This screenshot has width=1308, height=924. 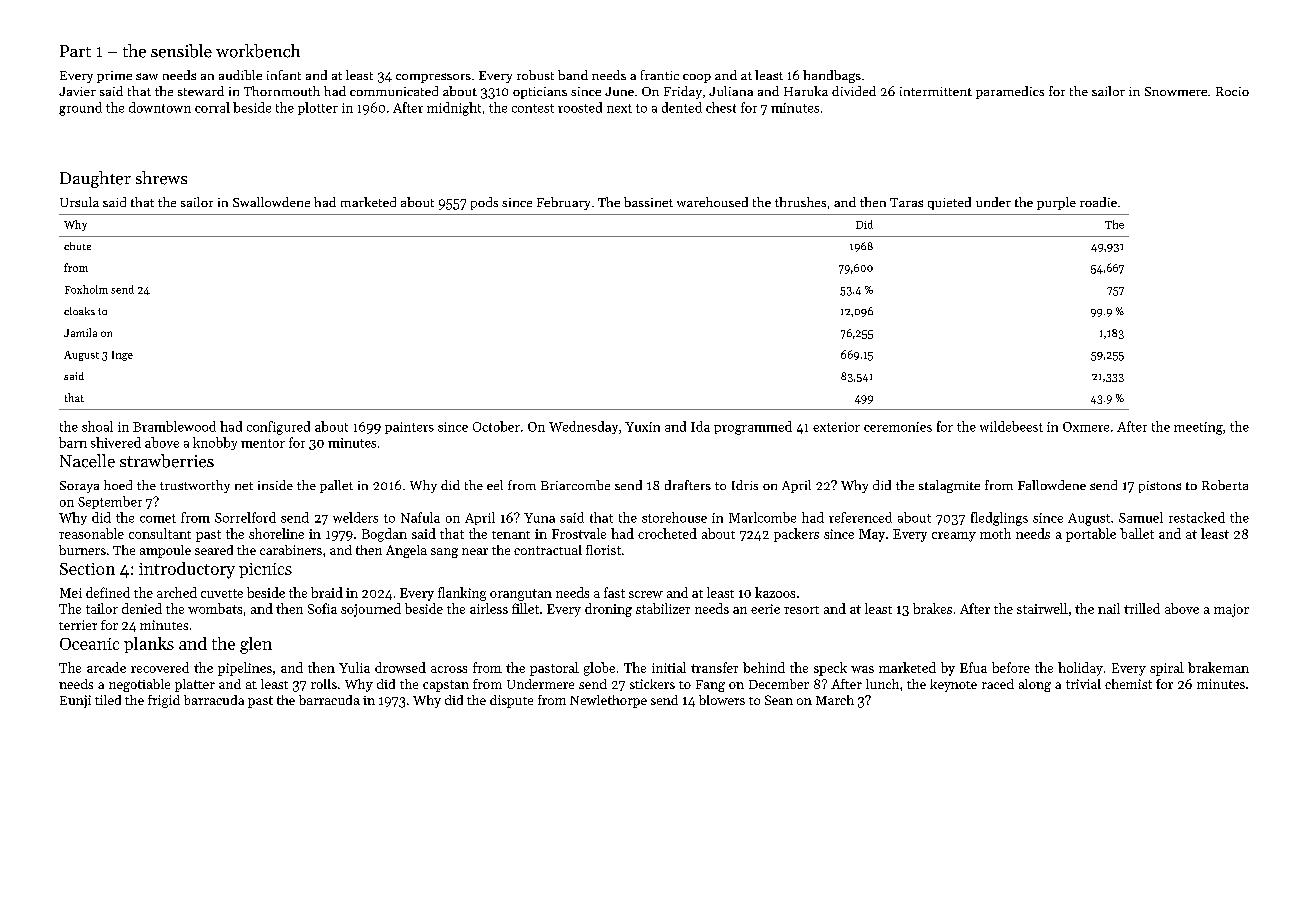 I want to click on cloaks, so click(x=79, y=311).
